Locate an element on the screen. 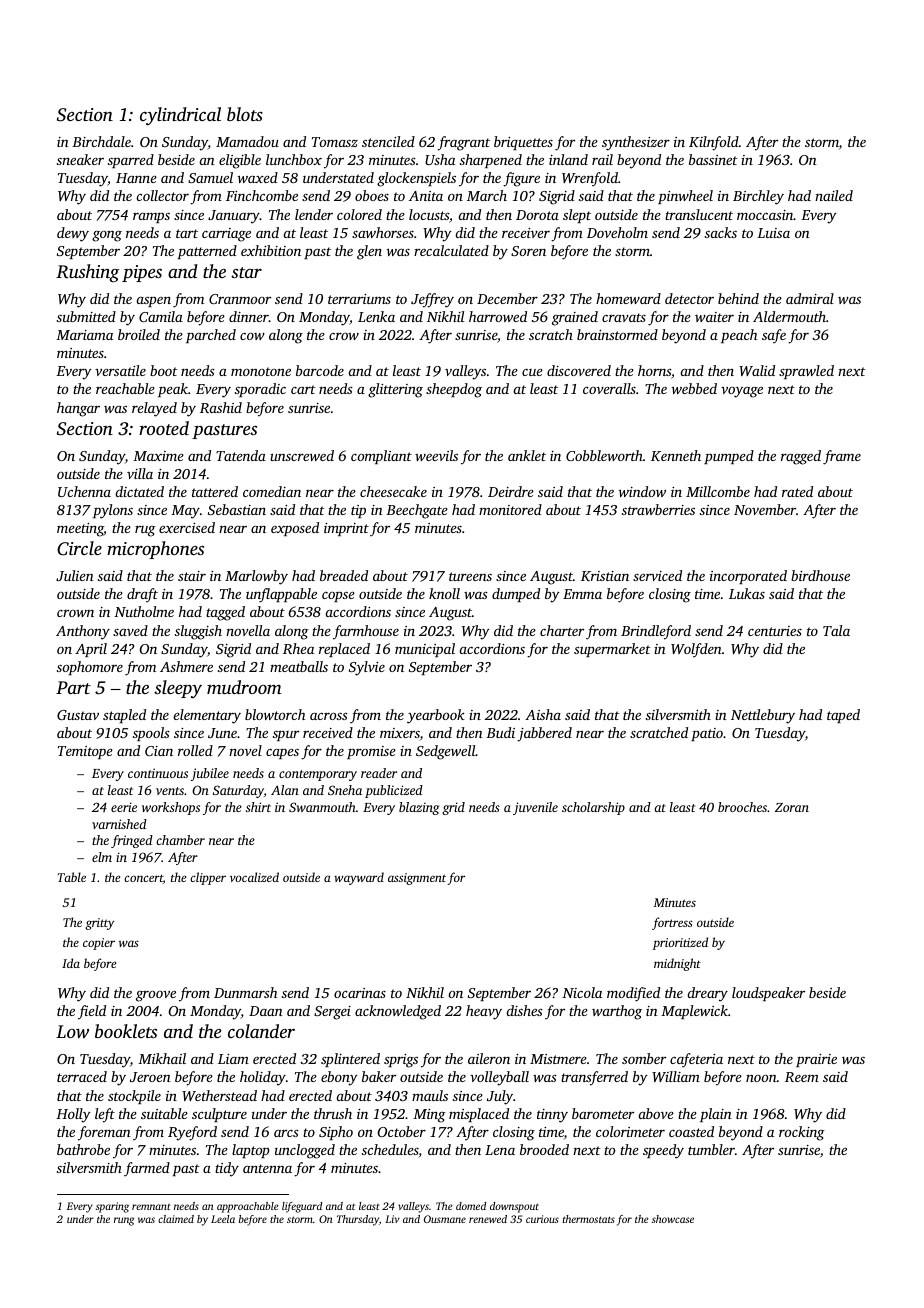  Wetherstead is located at coordinates (219, 1095).
